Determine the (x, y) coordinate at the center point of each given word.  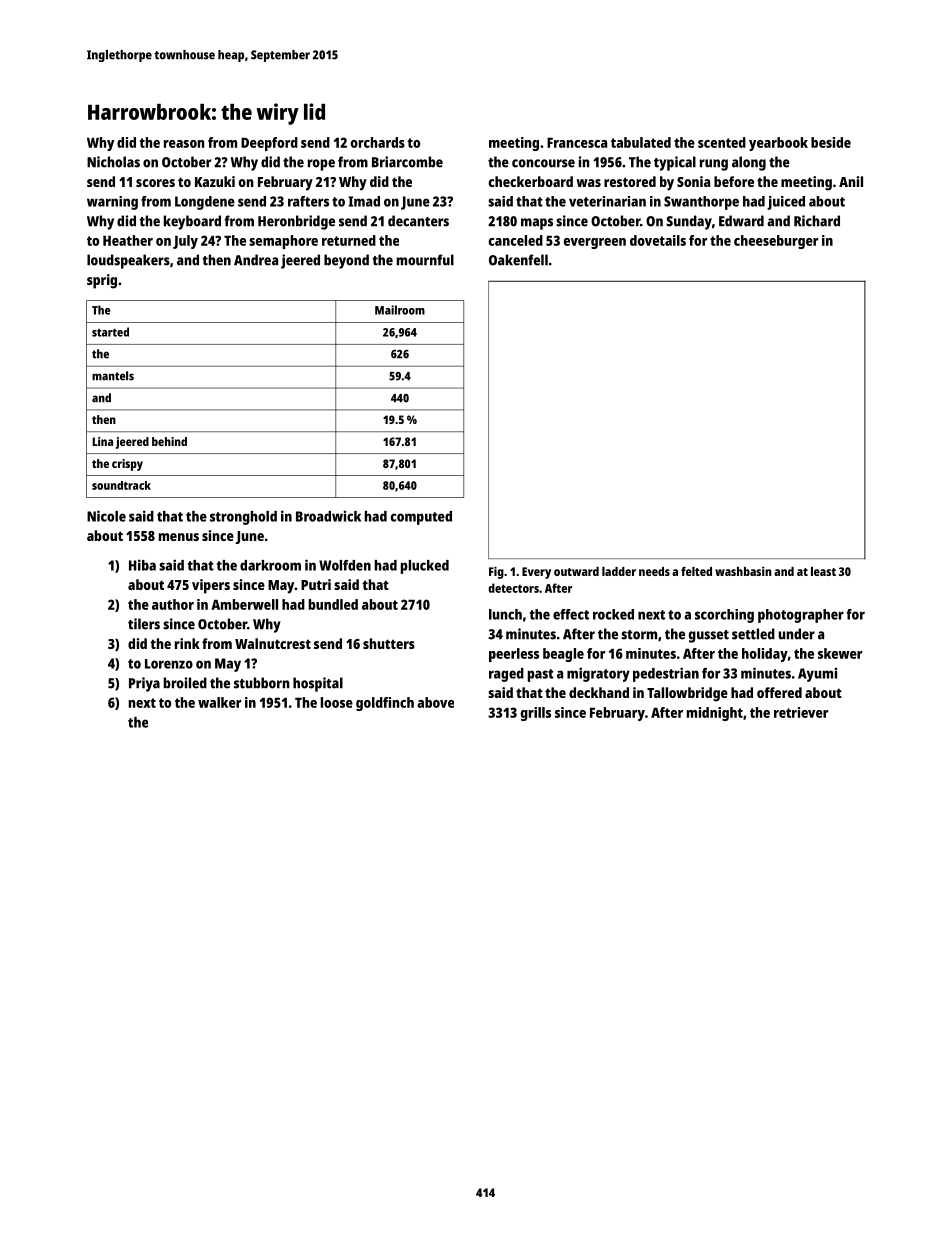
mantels (113, 376)
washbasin (743, 571)
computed (421, 518)
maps (537, 224)
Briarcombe (407, 162)
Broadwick (328, 516)
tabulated (641, 142)
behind (169, 441)
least (823, 571)
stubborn (262, 683)
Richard (817, 221)
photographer (801, 616)
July (185, 242)
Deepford (269, 144)
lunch (505, 614)
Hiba (142, 565)
